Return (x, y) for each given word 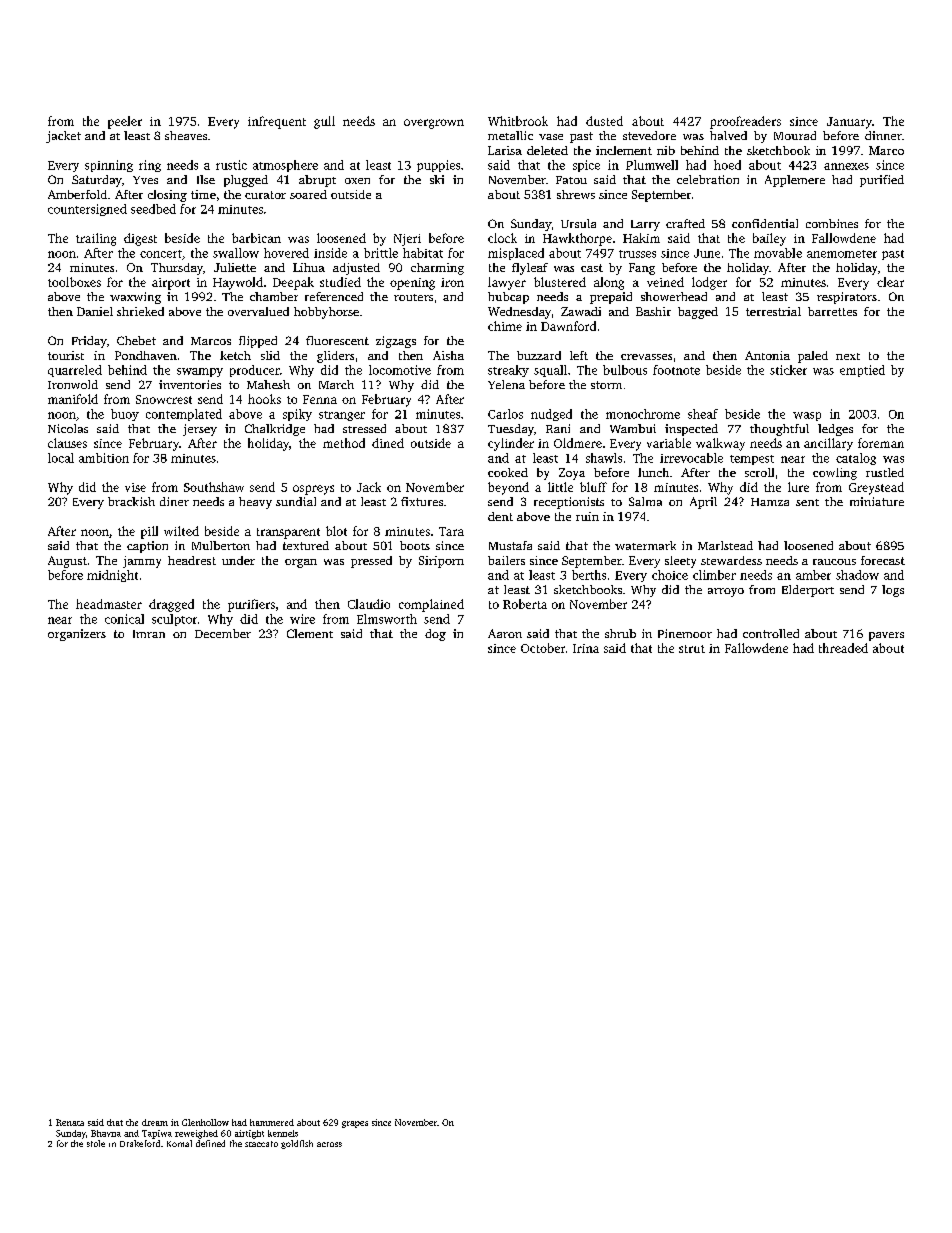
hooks (264, 399)
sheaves (186, 135)
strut (692, 649)
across (329, 1144)
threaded (843, 648)
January (849, 123)
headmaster (109, 604)
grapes (355, 1124)
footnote (676, 370)
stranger (342, 416)
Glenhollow (205, 1122)
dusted (604, 121)
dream (155, 1122)
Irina (586, 648)
